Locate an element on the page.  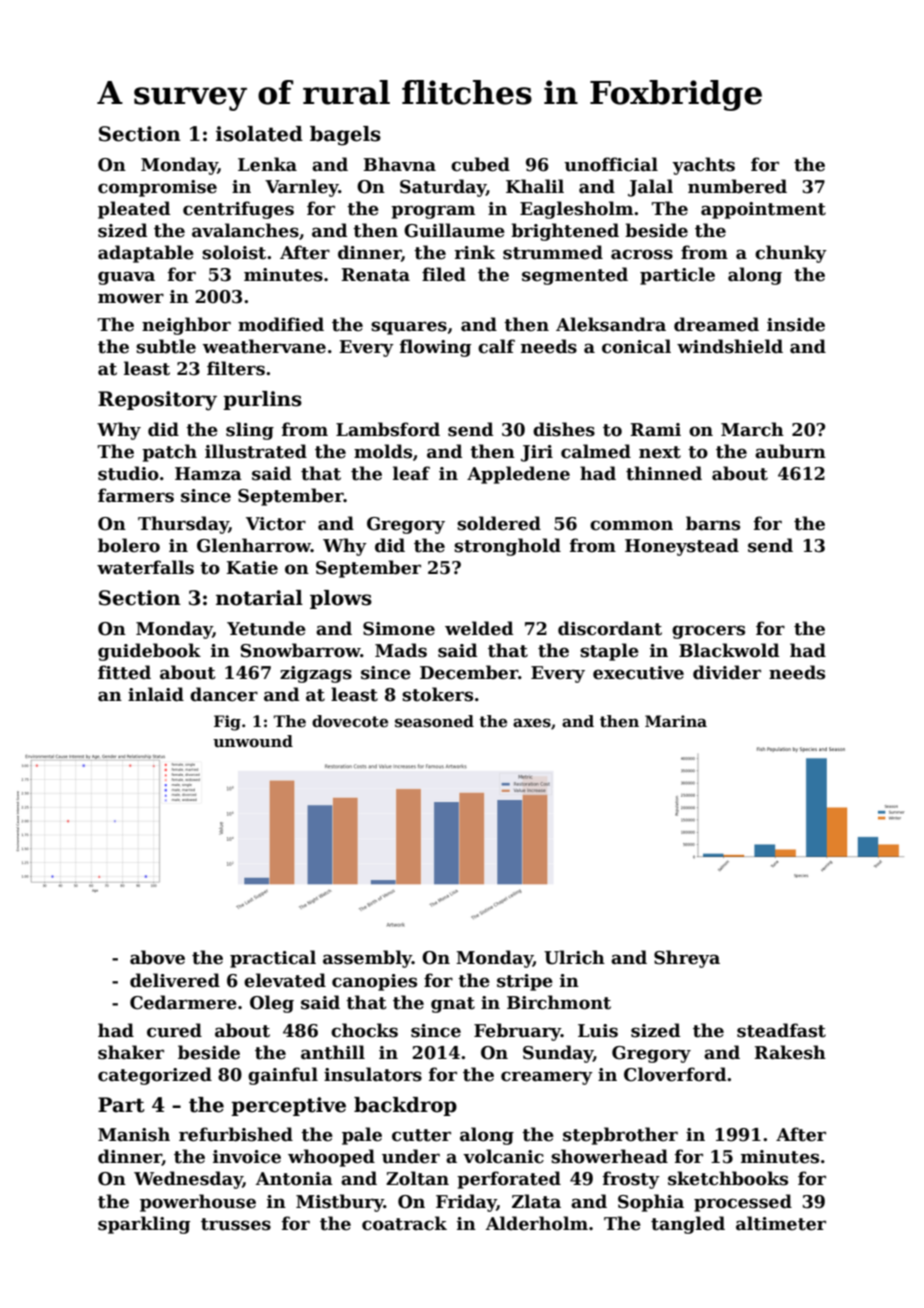
Bhavna is located at coordinates (399, 164).
